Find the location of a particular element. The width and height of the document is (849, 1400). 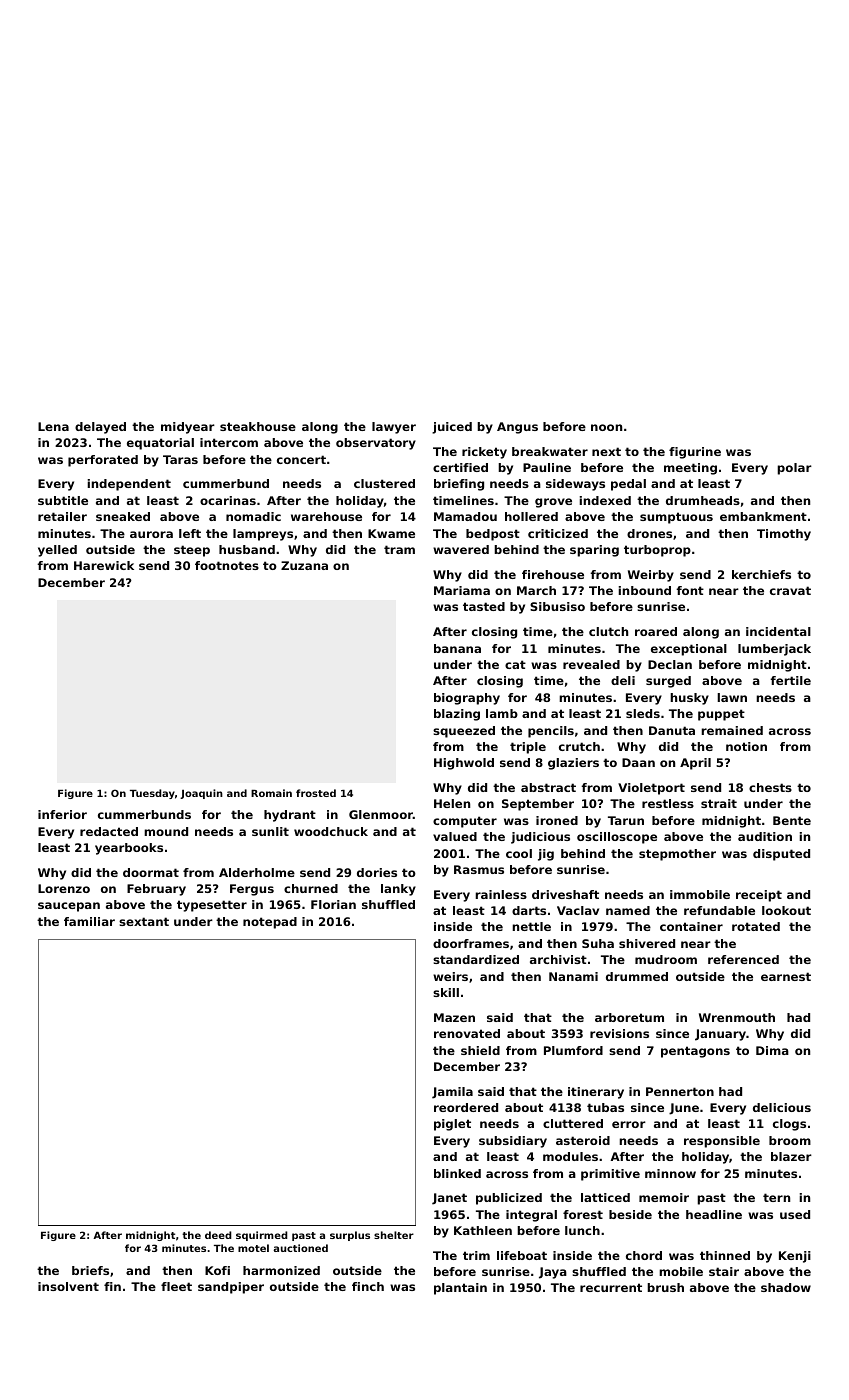

Dima is located at coordinates (772, 1050).
